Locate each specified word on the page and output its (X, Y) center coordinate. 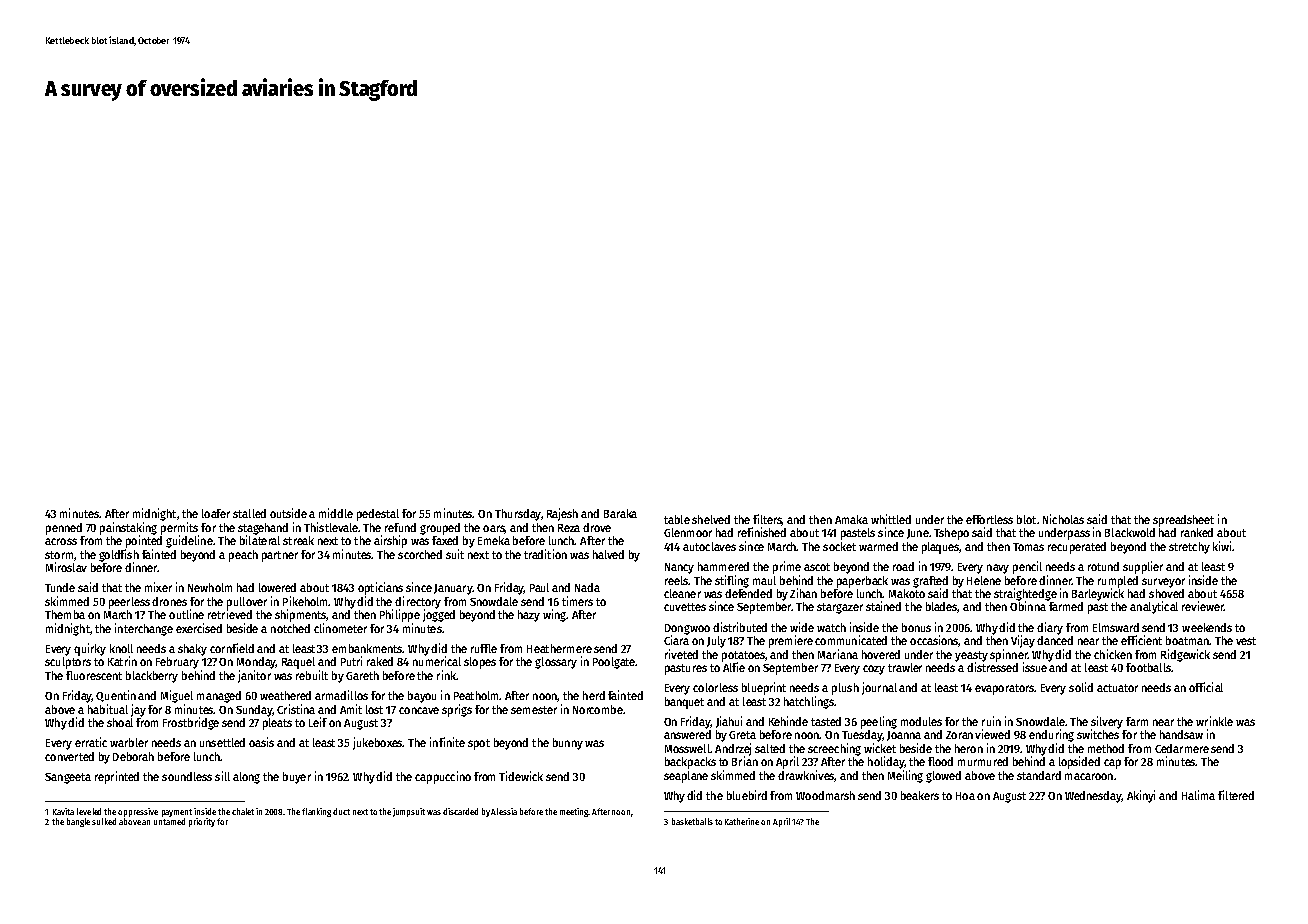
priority (202, 822)
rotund (1103, 566)
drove (597, 527)
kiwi (1222, 546)
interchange (144, 629)
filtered (1236, 795)
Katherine (742, 821)
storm (59, 555)
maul (764, 580)
